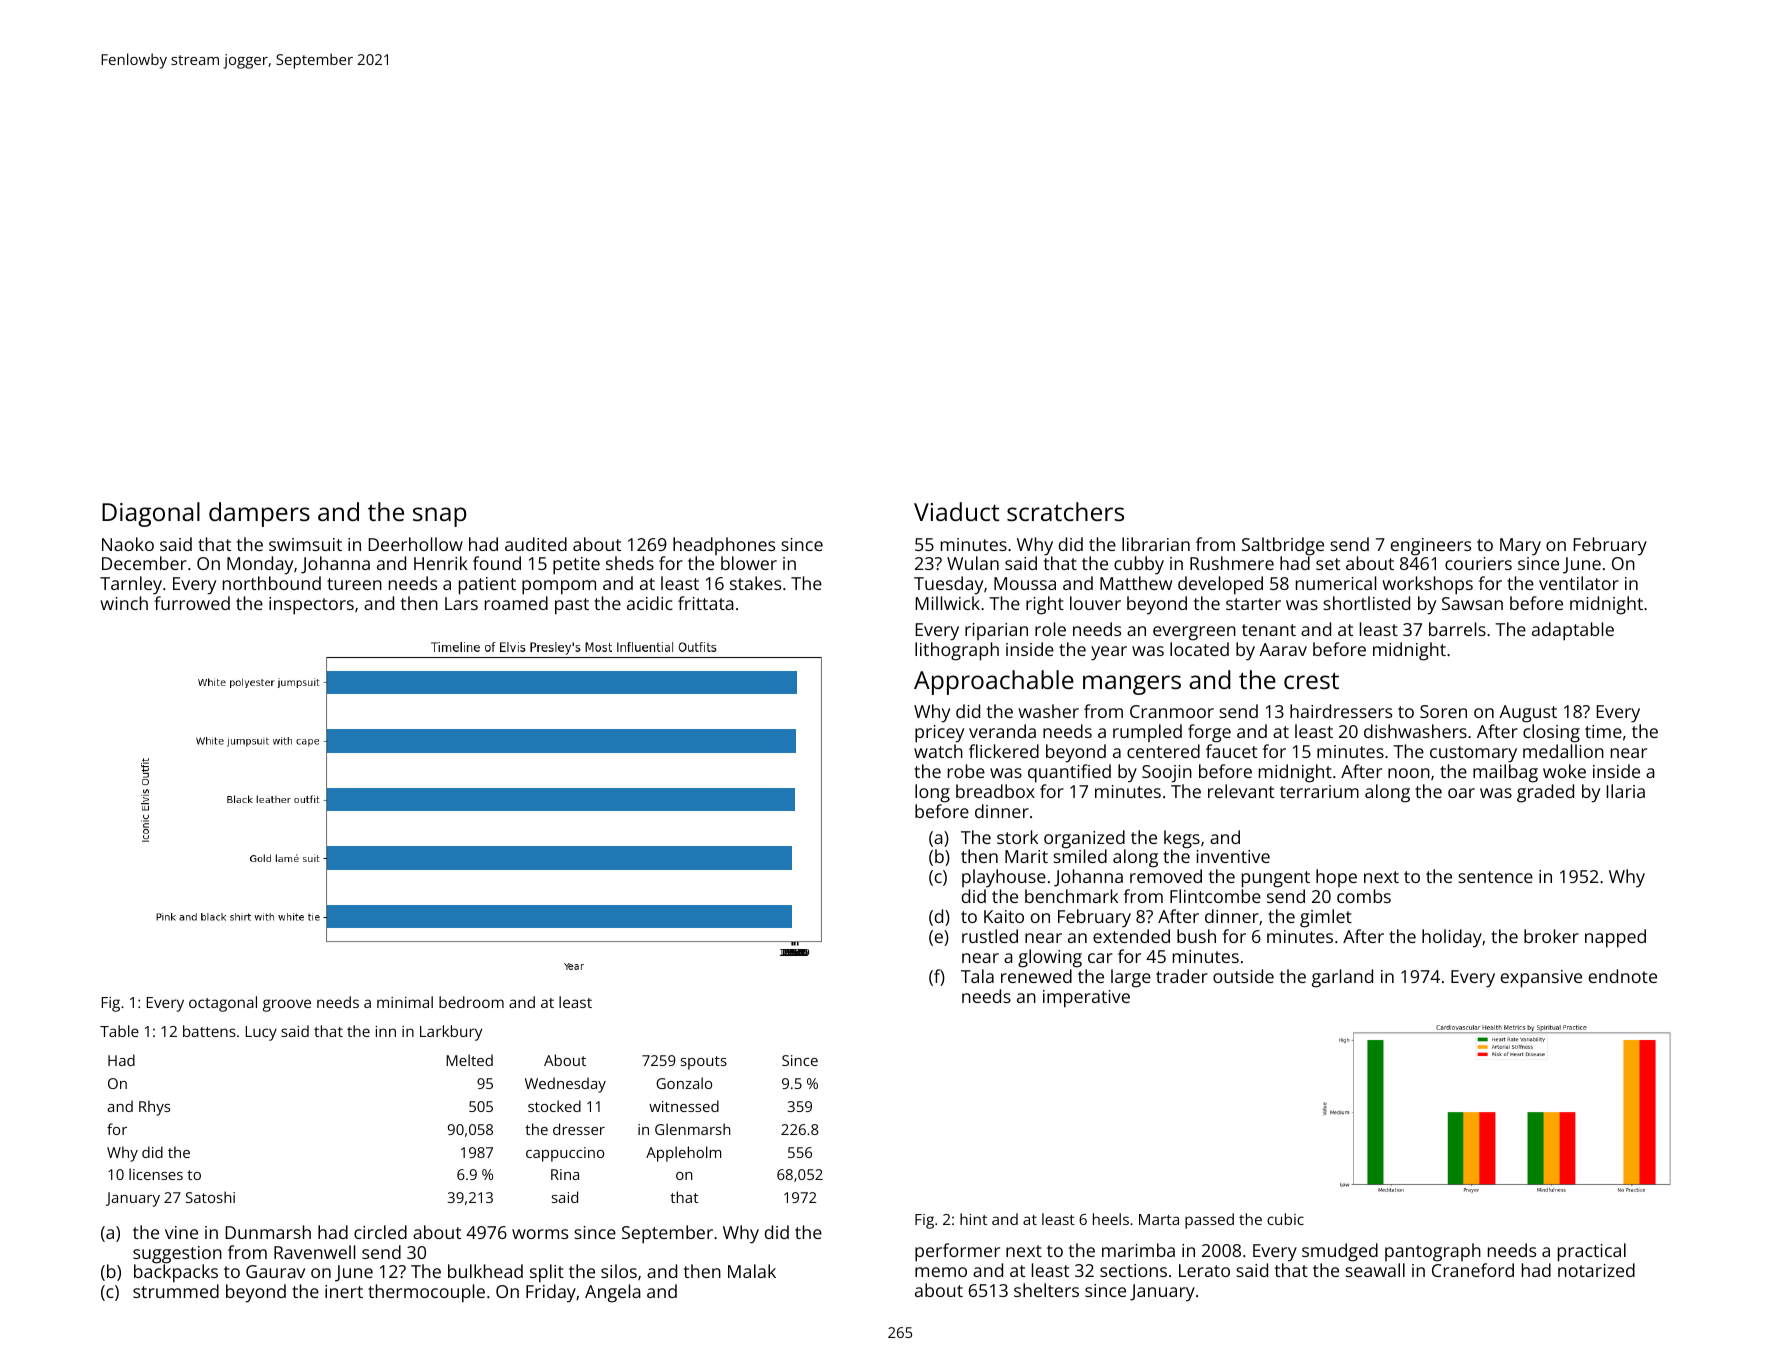  What do you see at coordinates (957, 651) in the screenshot?
I see `lithograph` at bounding box center [957, 651].
